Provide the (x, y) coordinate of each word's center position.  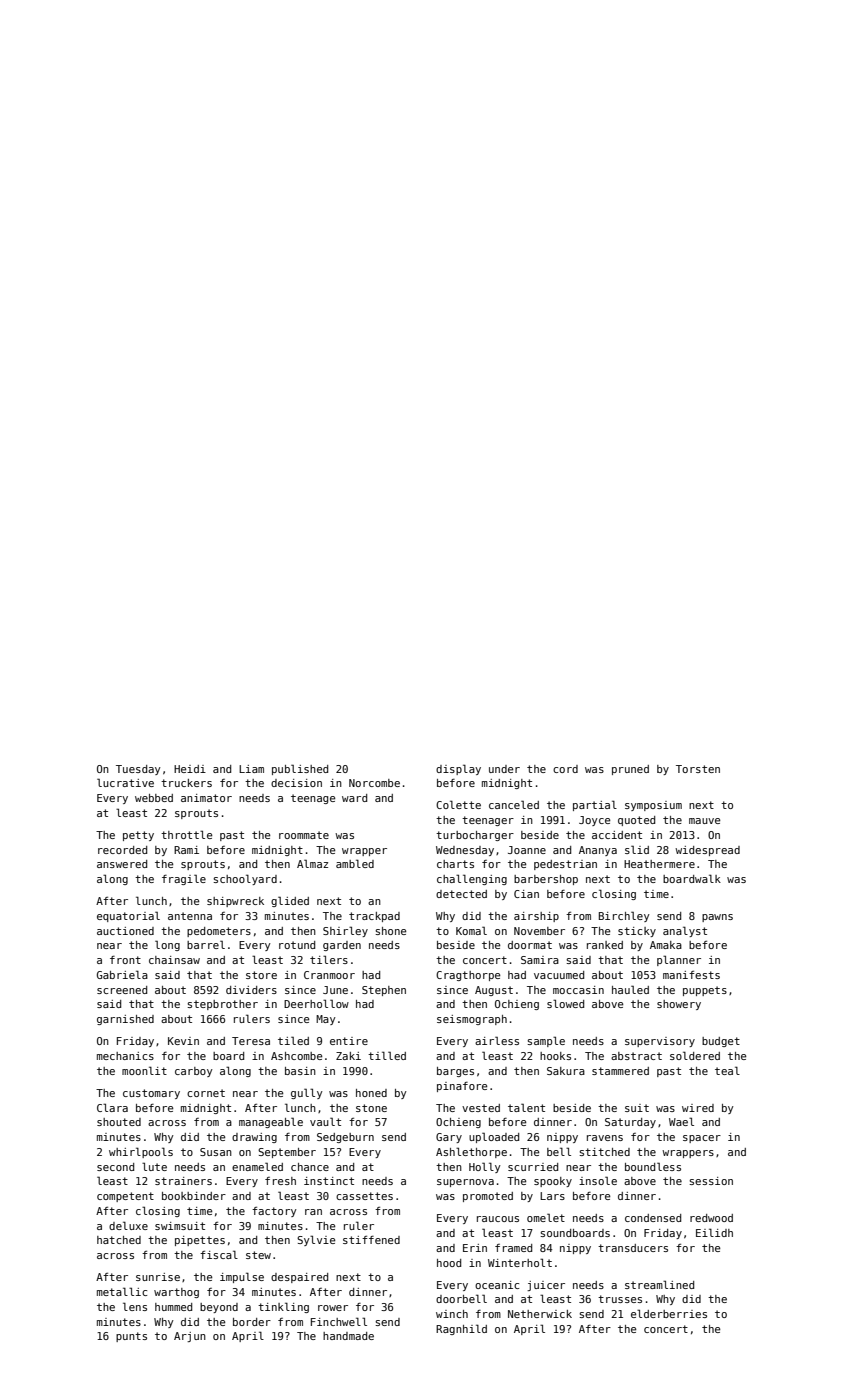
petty (138, 836)
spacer (702, 1139)
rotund (297, 945)
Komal (471, 930)
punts (131, 1337)
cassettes (364, 1196)
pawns (717, 918)
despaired (299, 1278)
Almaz (312, 863)
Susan (216, 1152)
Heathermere (659, 864)
